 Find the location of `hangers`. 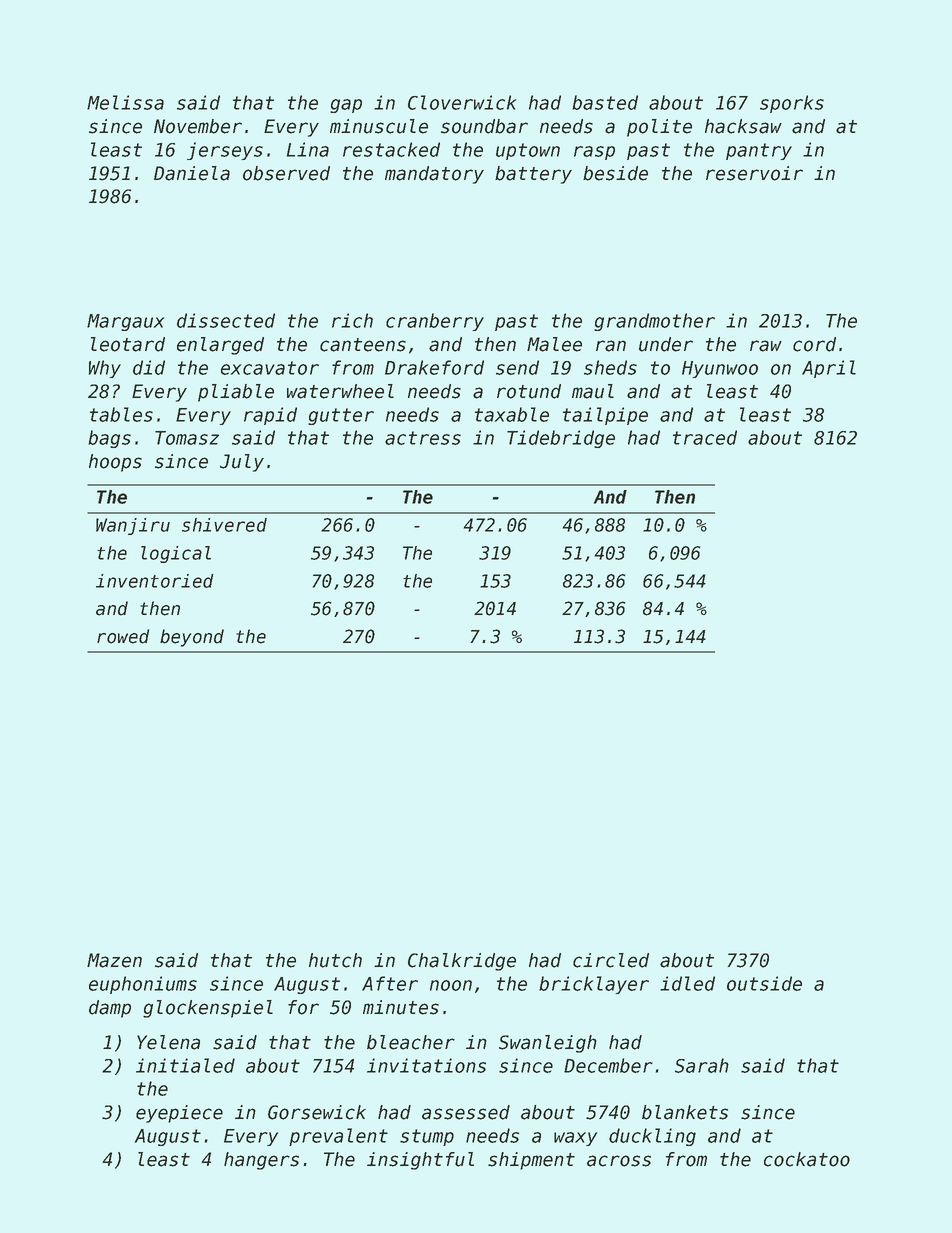

hangers is located at coordinates (261, 1161).
